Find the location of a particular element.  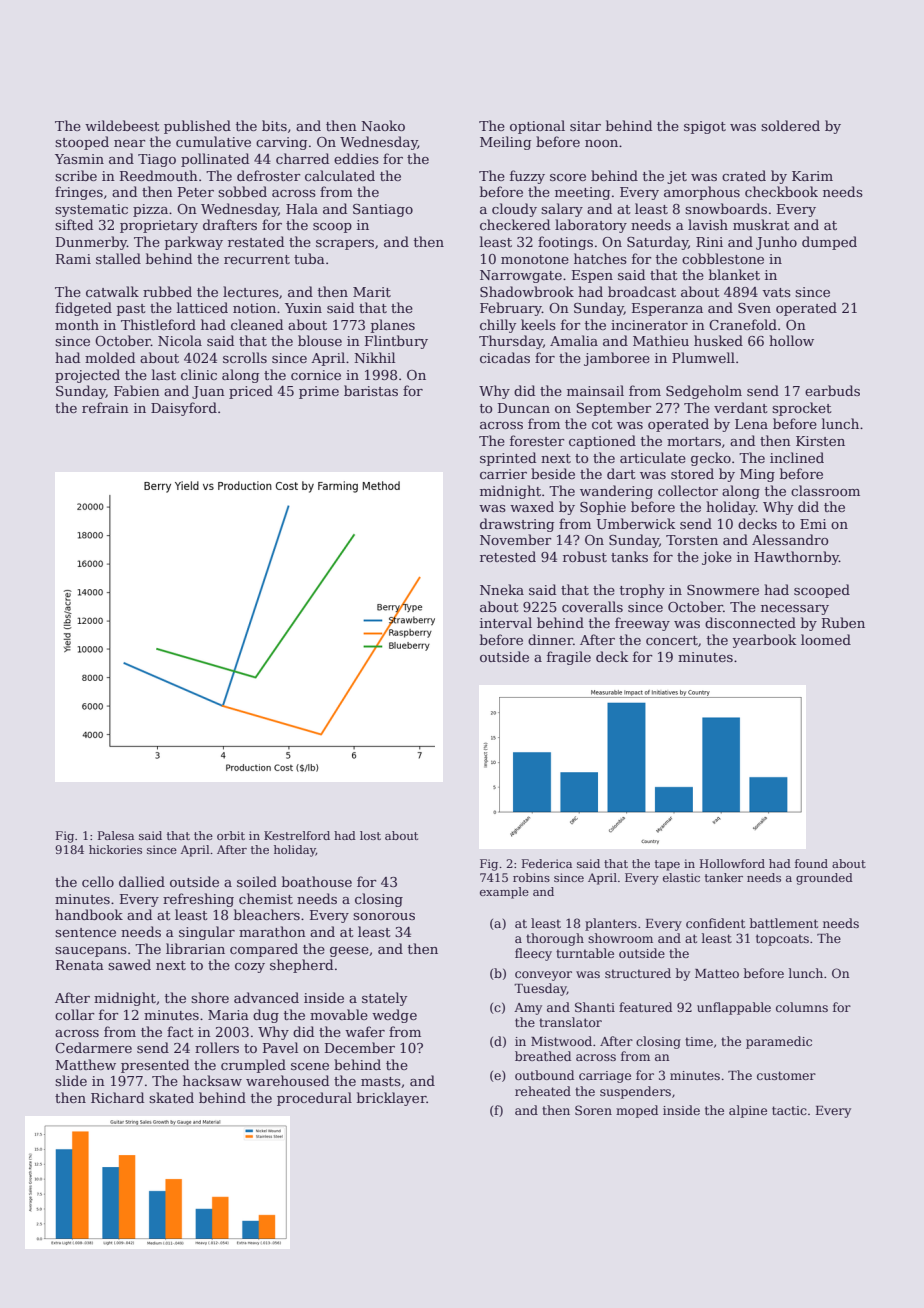

refreshing is located at coordinates (198, 900).
